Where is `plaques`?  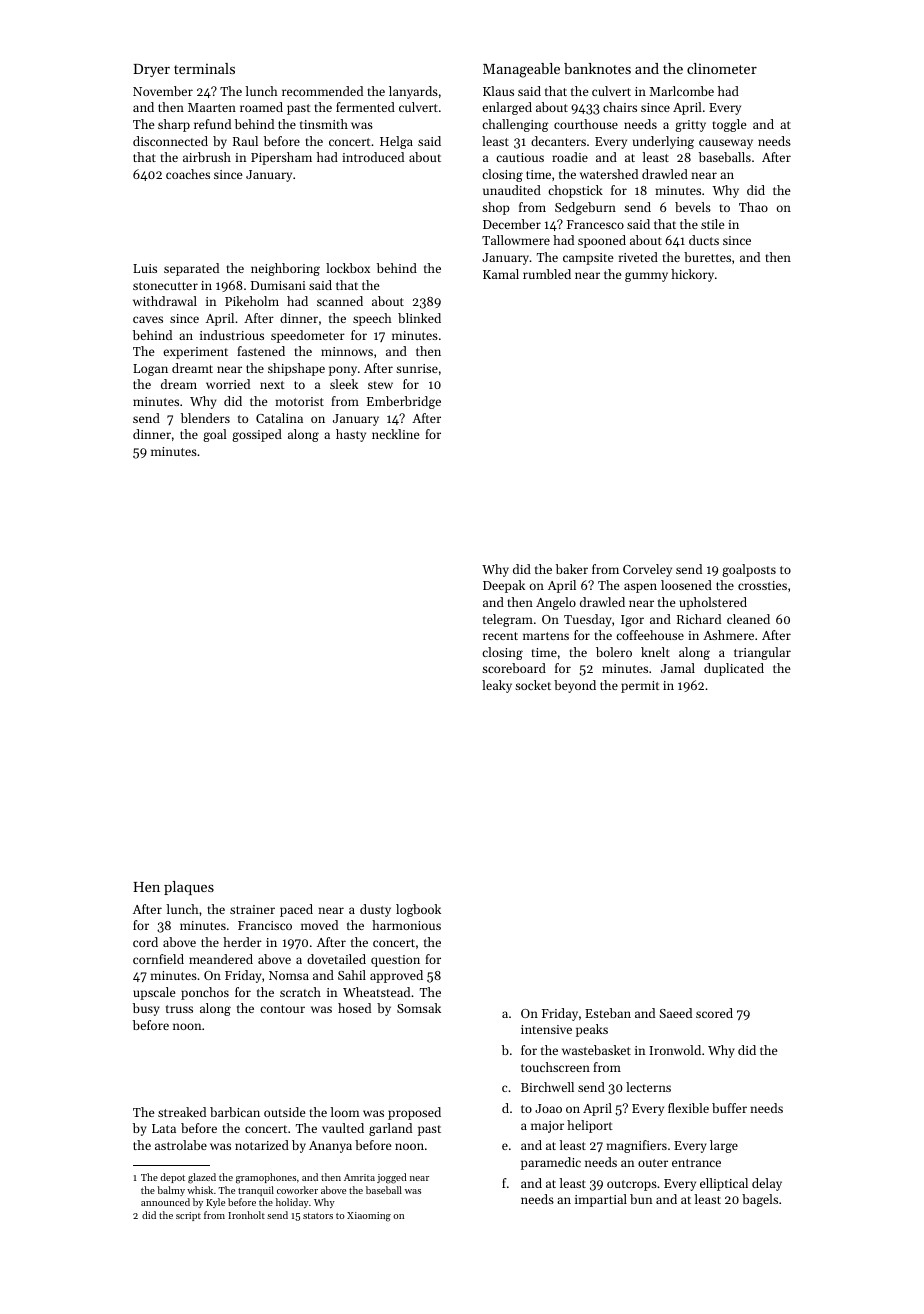 plaques is located at coordinates (189, 888).
